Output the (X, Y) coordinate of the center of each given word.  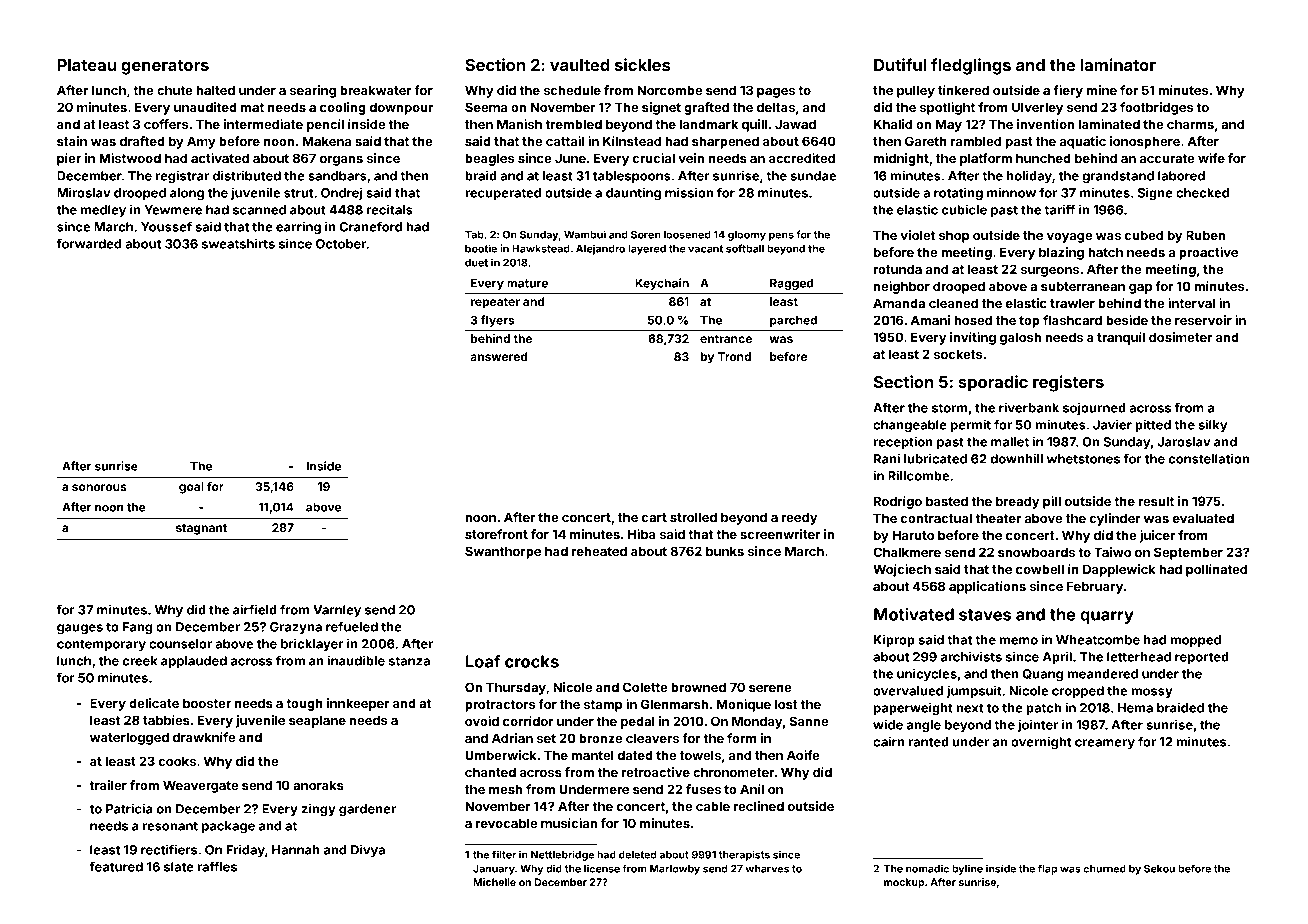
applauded (194, 662)
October (341, 244)
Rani (887, 458)
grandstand (1118, 177)
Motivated (914, 614)
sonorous (99, 487)
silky (1212, 425)
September (1188, 553)
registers (1068, 383)
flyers (498, 321)
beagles (489, 159)
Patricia (129, 808)
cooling (343, 108)
